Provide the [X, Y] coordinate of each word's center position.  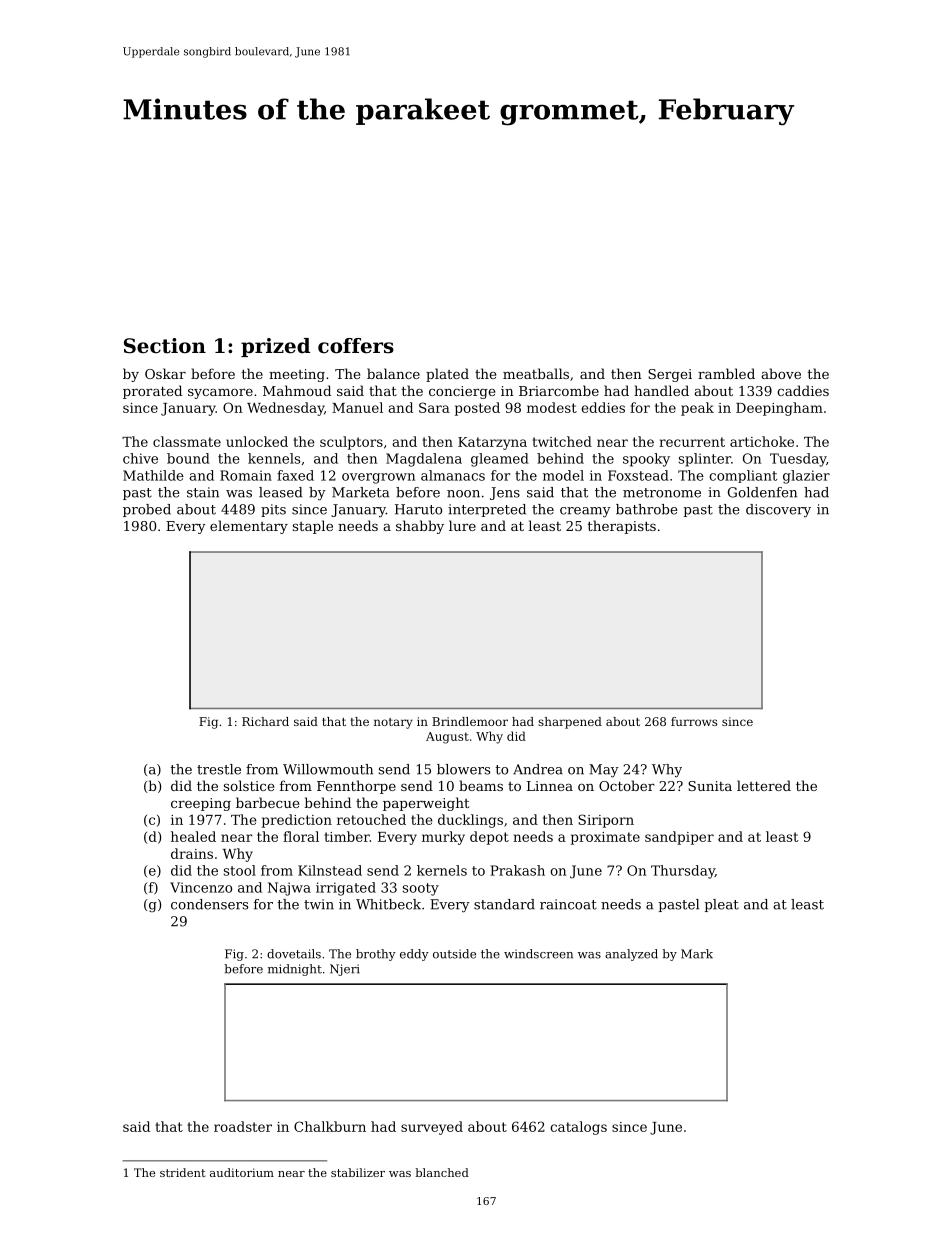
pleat [721, 905]
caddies [803, 390]
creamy [585, 512]
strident [183, 1172]
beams [481, 785]
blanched [442, 1172]
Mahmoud [297, 390]
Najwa [289, 889]
